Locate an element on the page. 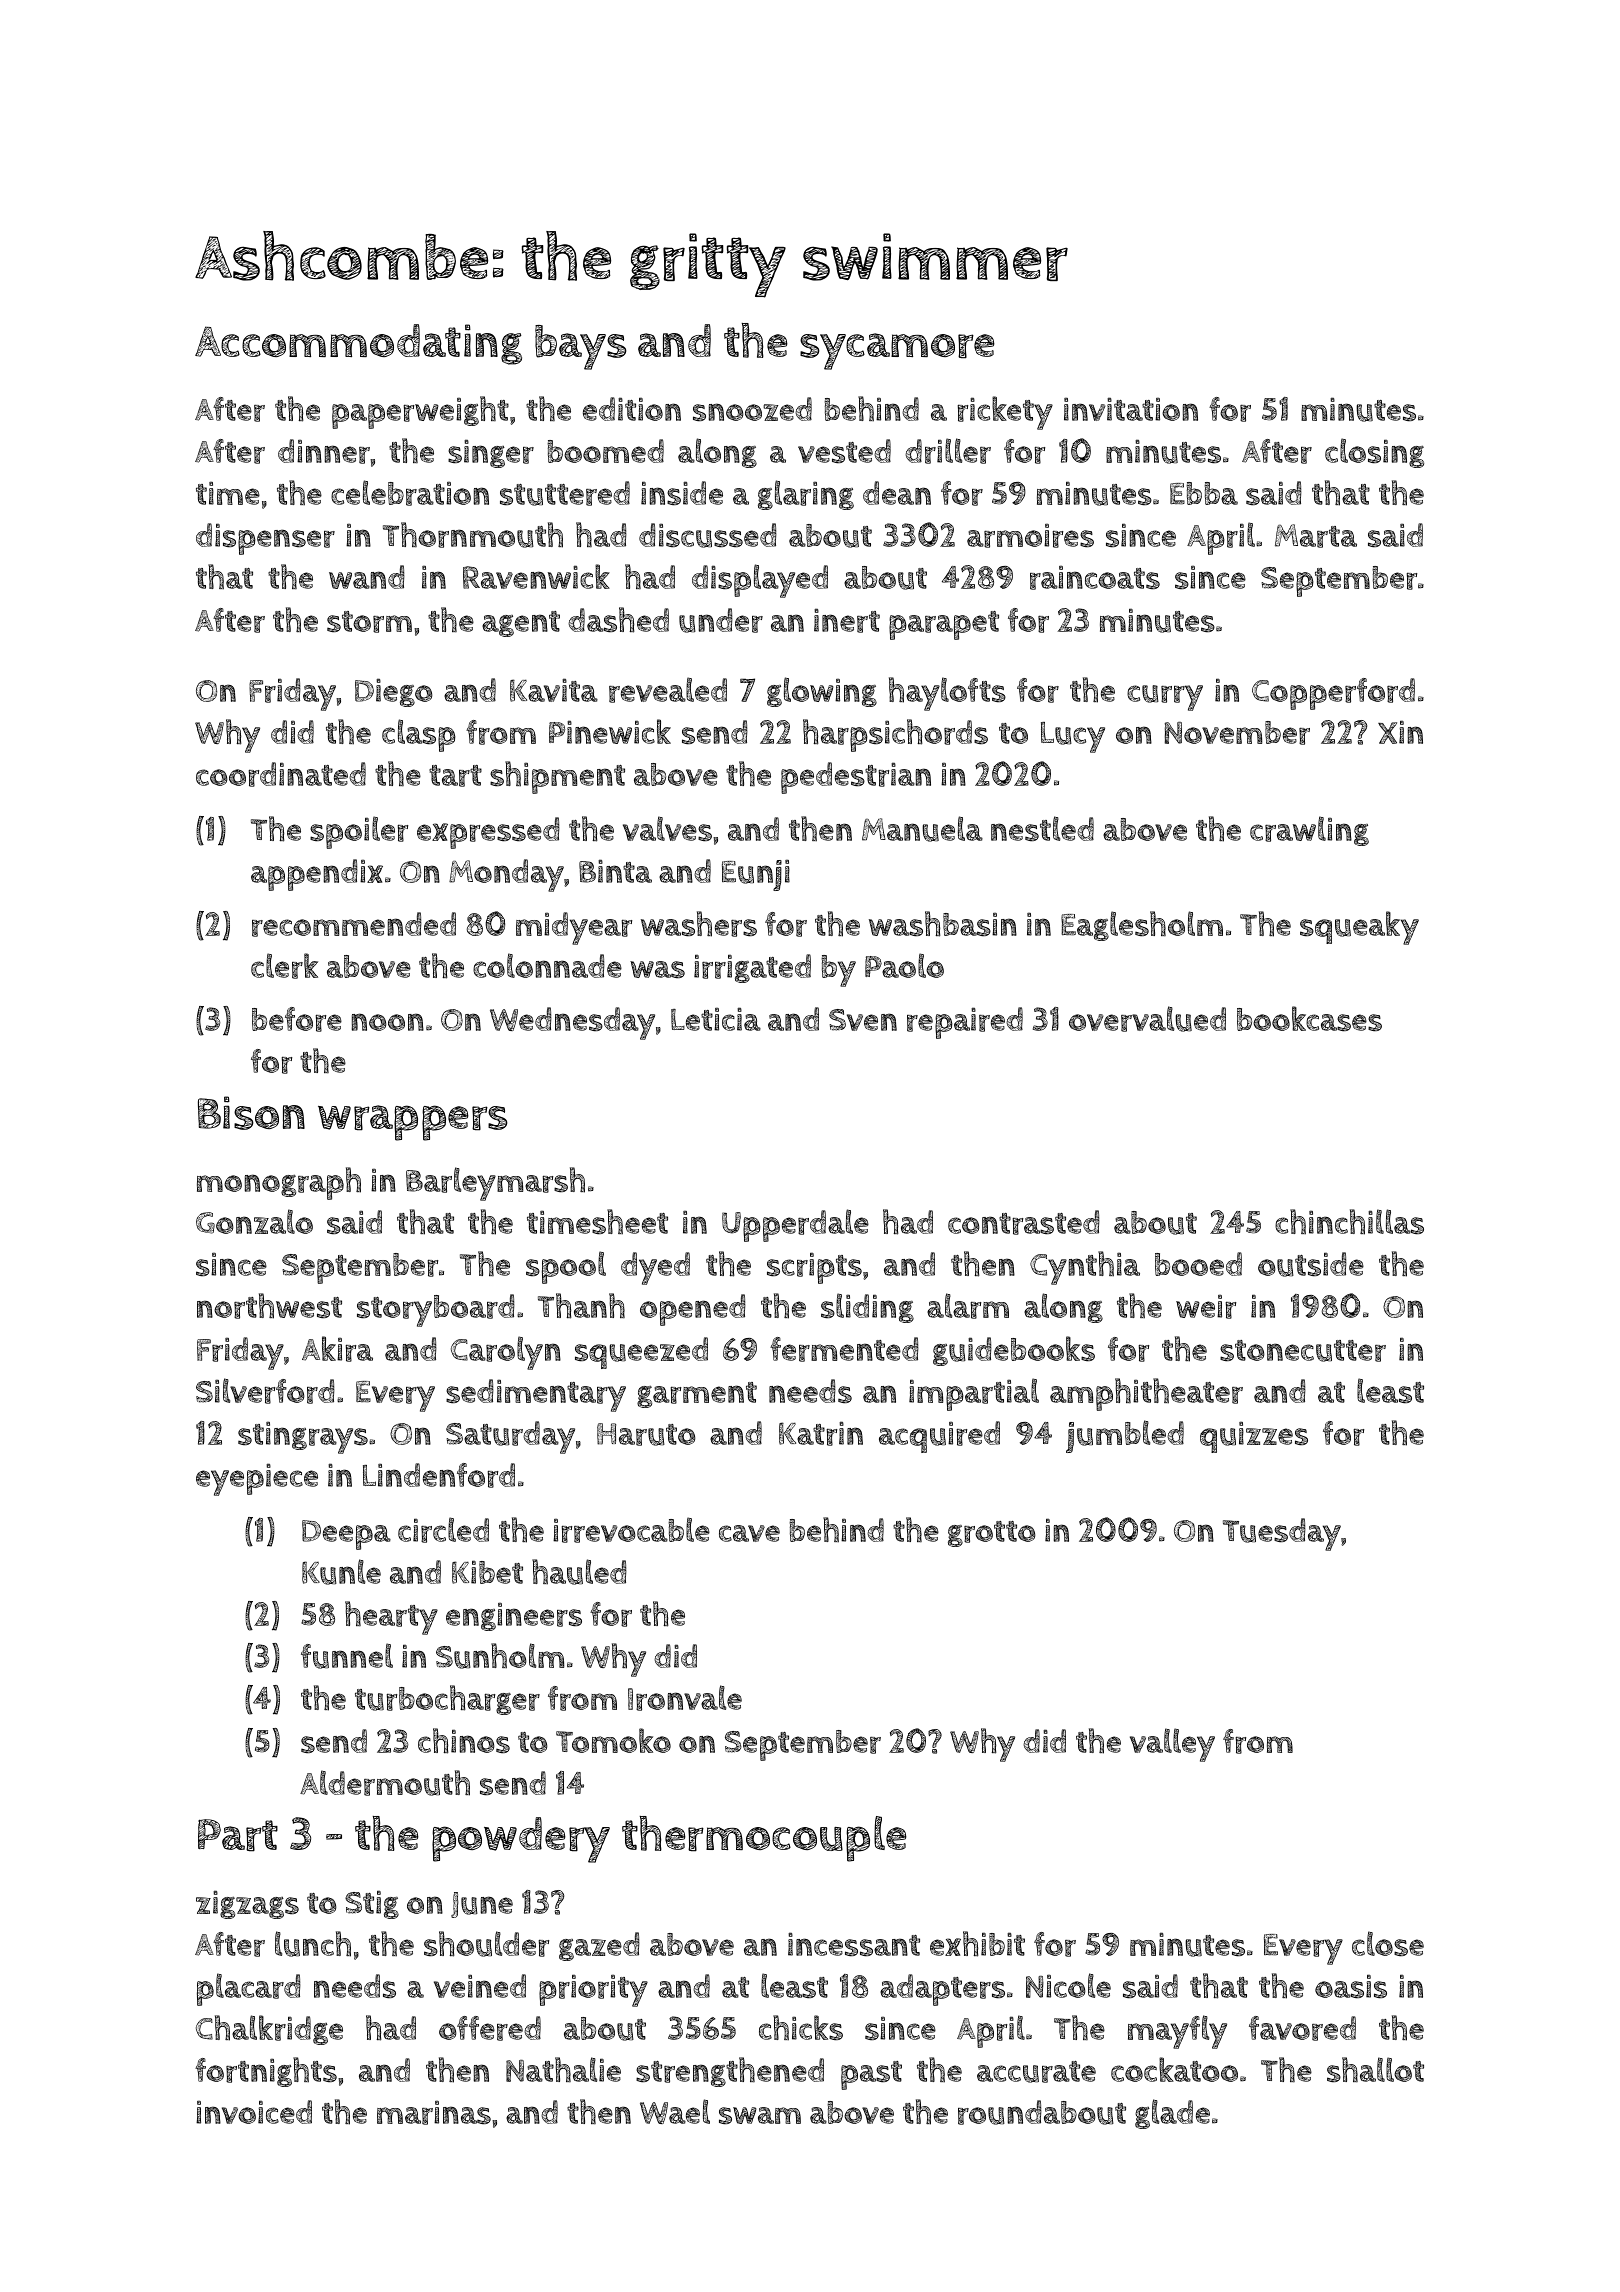  snoozed is located at coordinates (752, 409).
